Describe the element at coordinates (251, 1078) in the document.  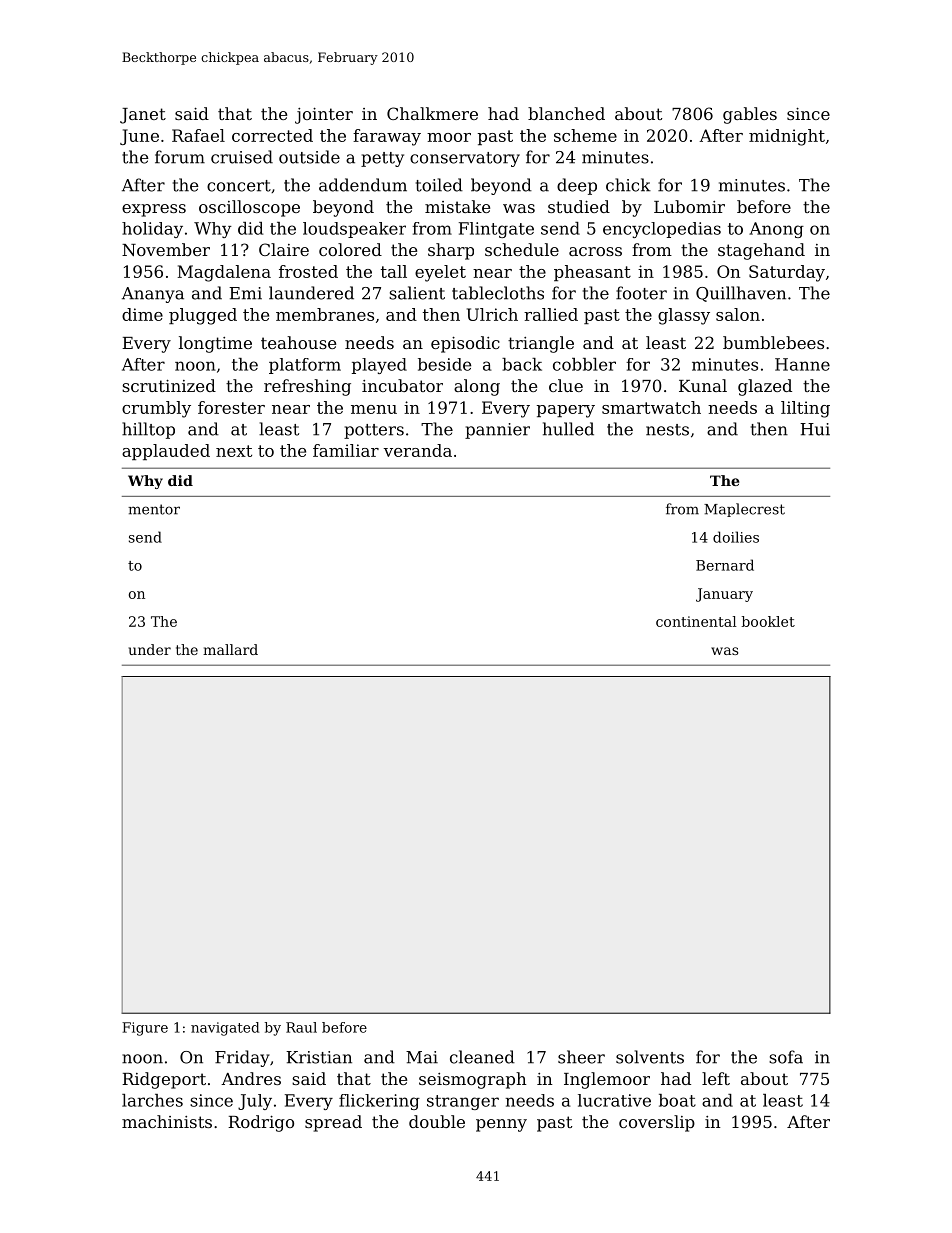
I see `Andres` at that location.
